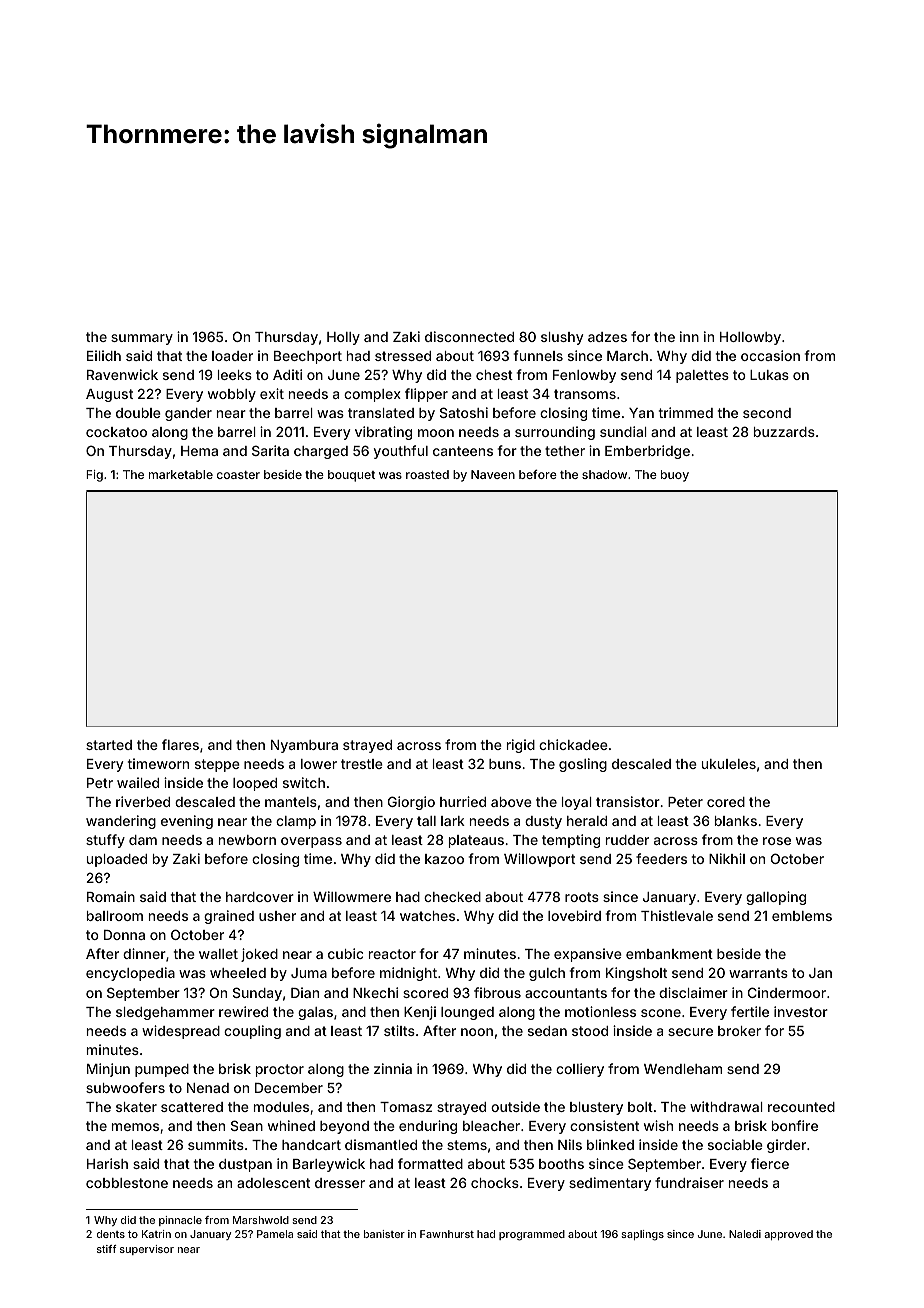 The height and width of the image is (1308, 924). Describe the element at coordinates (343, 338) in the image. I see `Holly` at that location.
